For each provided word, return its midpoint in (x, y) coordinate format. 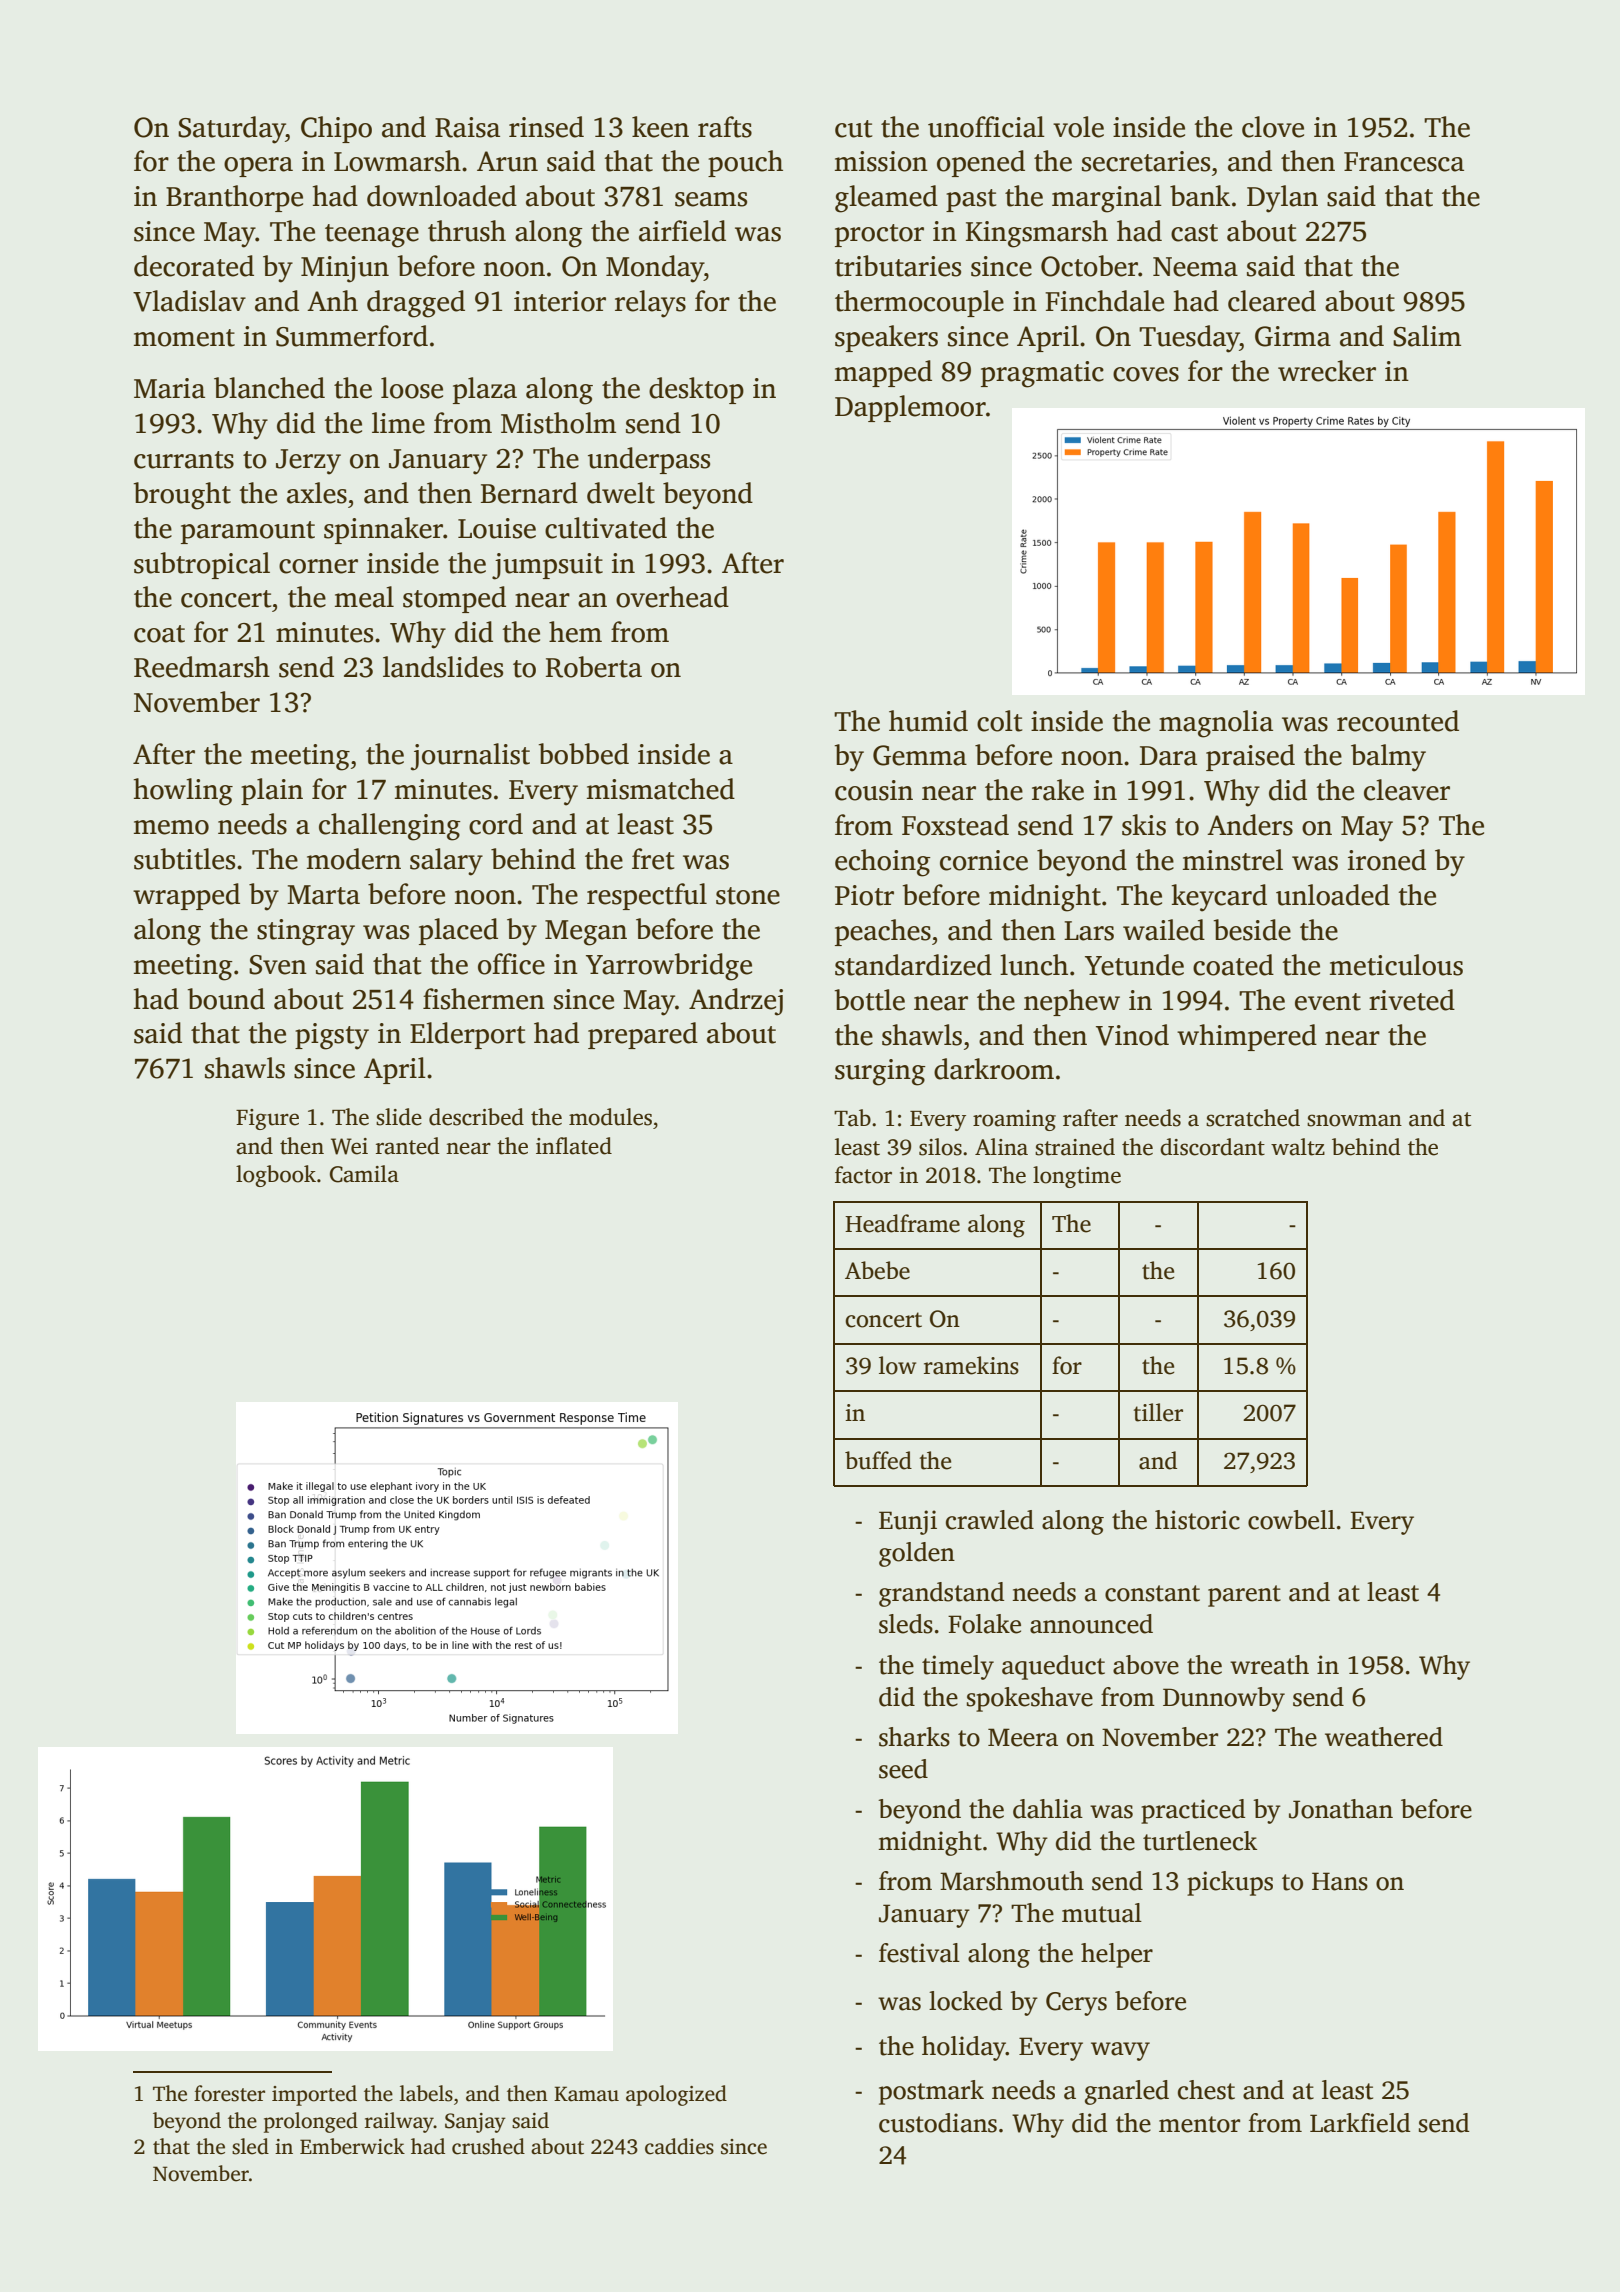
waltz (1298, 1147)
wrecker (1327, 371)
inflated (574, 1146)
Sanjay (475, 2123)
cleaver (1407, 790)
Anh (332, 300)
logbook (276, 1176)
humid (928, 721)
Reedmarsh (202, 667)
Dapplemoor (910, 408)
